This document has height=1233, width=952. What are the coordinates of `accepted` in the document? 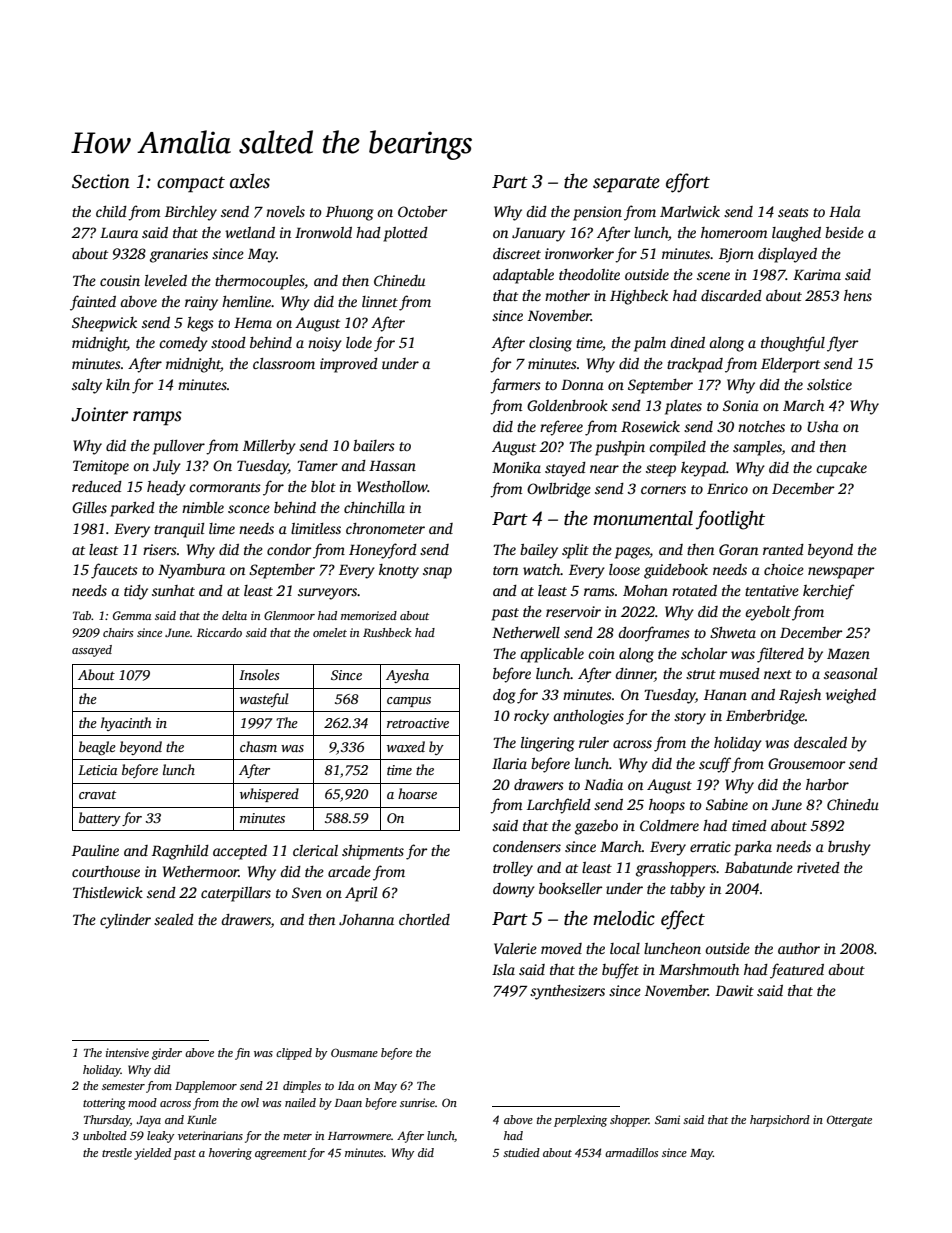 It's located at (240, 852).
